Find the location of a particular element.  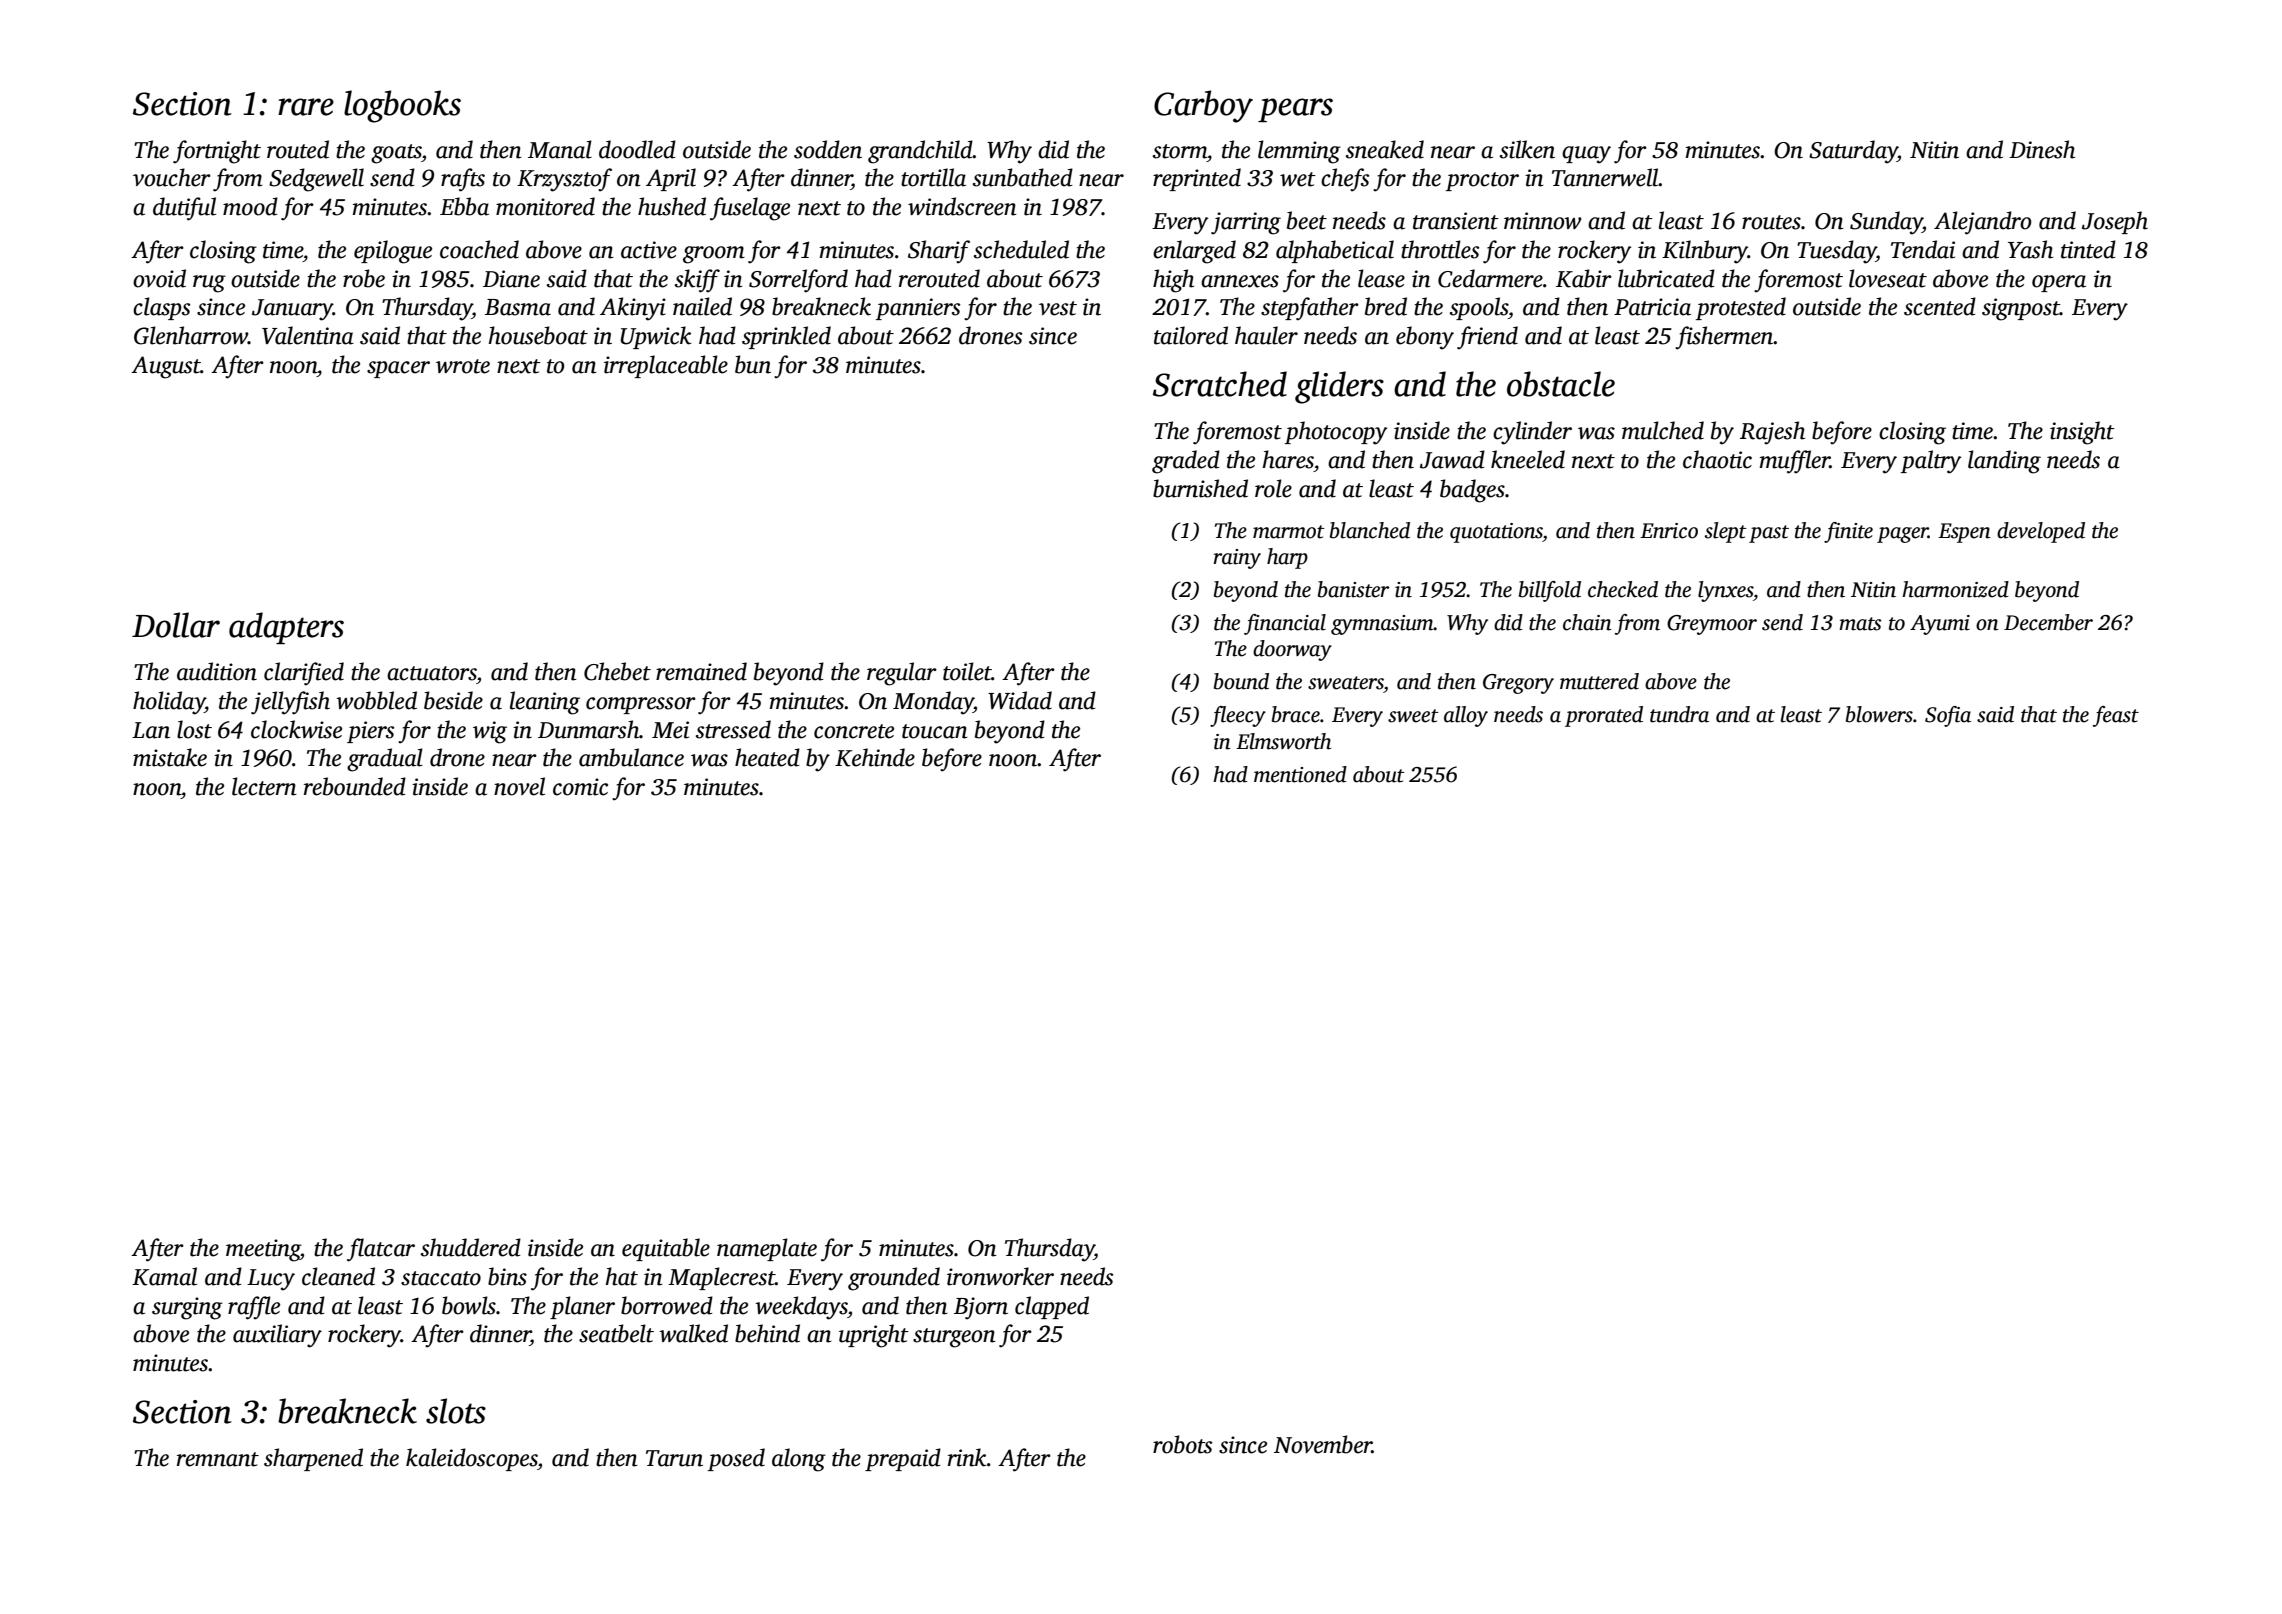

Chebet is located at coordinates (617, 671).
